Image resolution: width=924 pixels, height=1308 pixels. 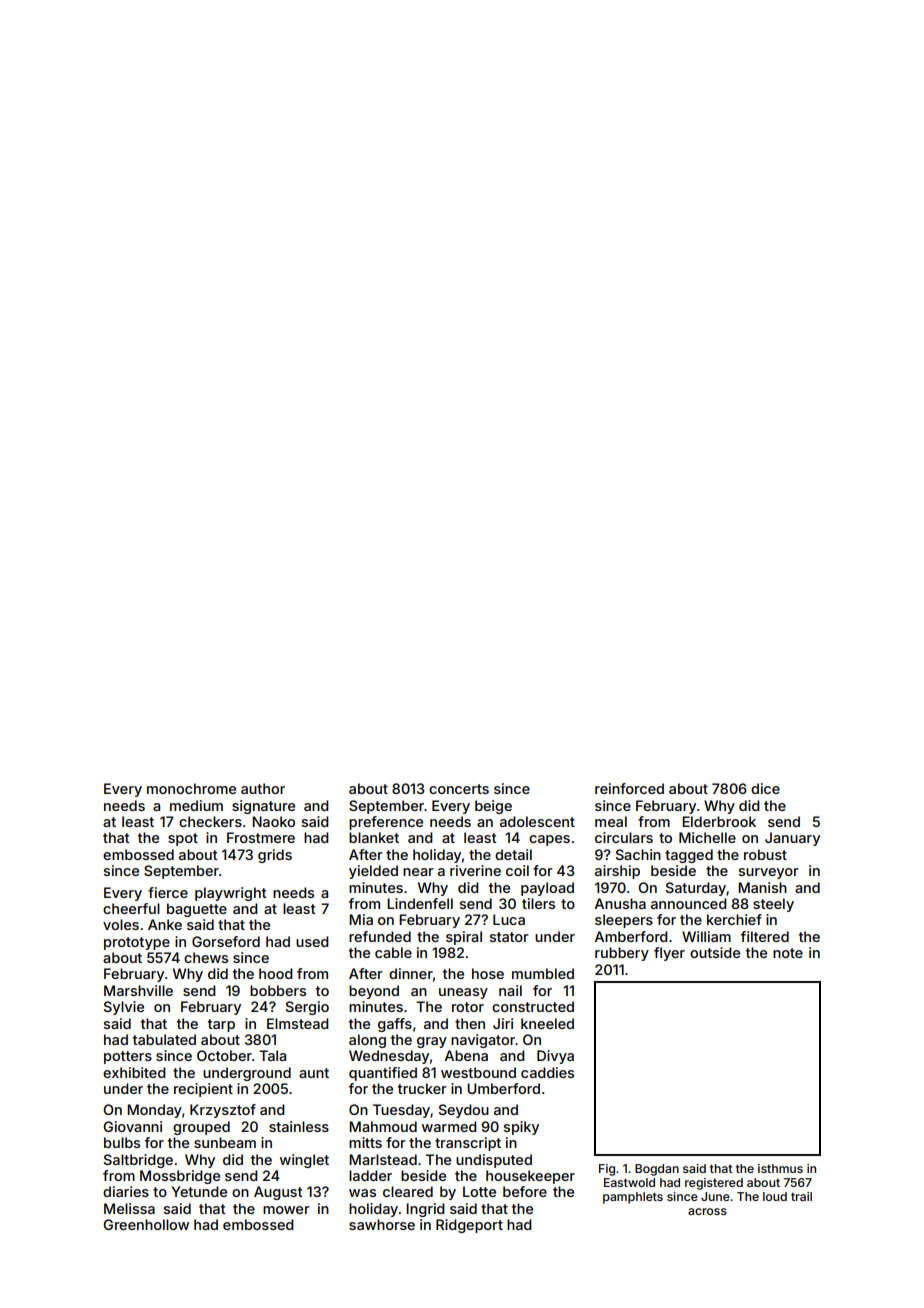 I want to click on kneeled, so click(x=547, y=1023).
